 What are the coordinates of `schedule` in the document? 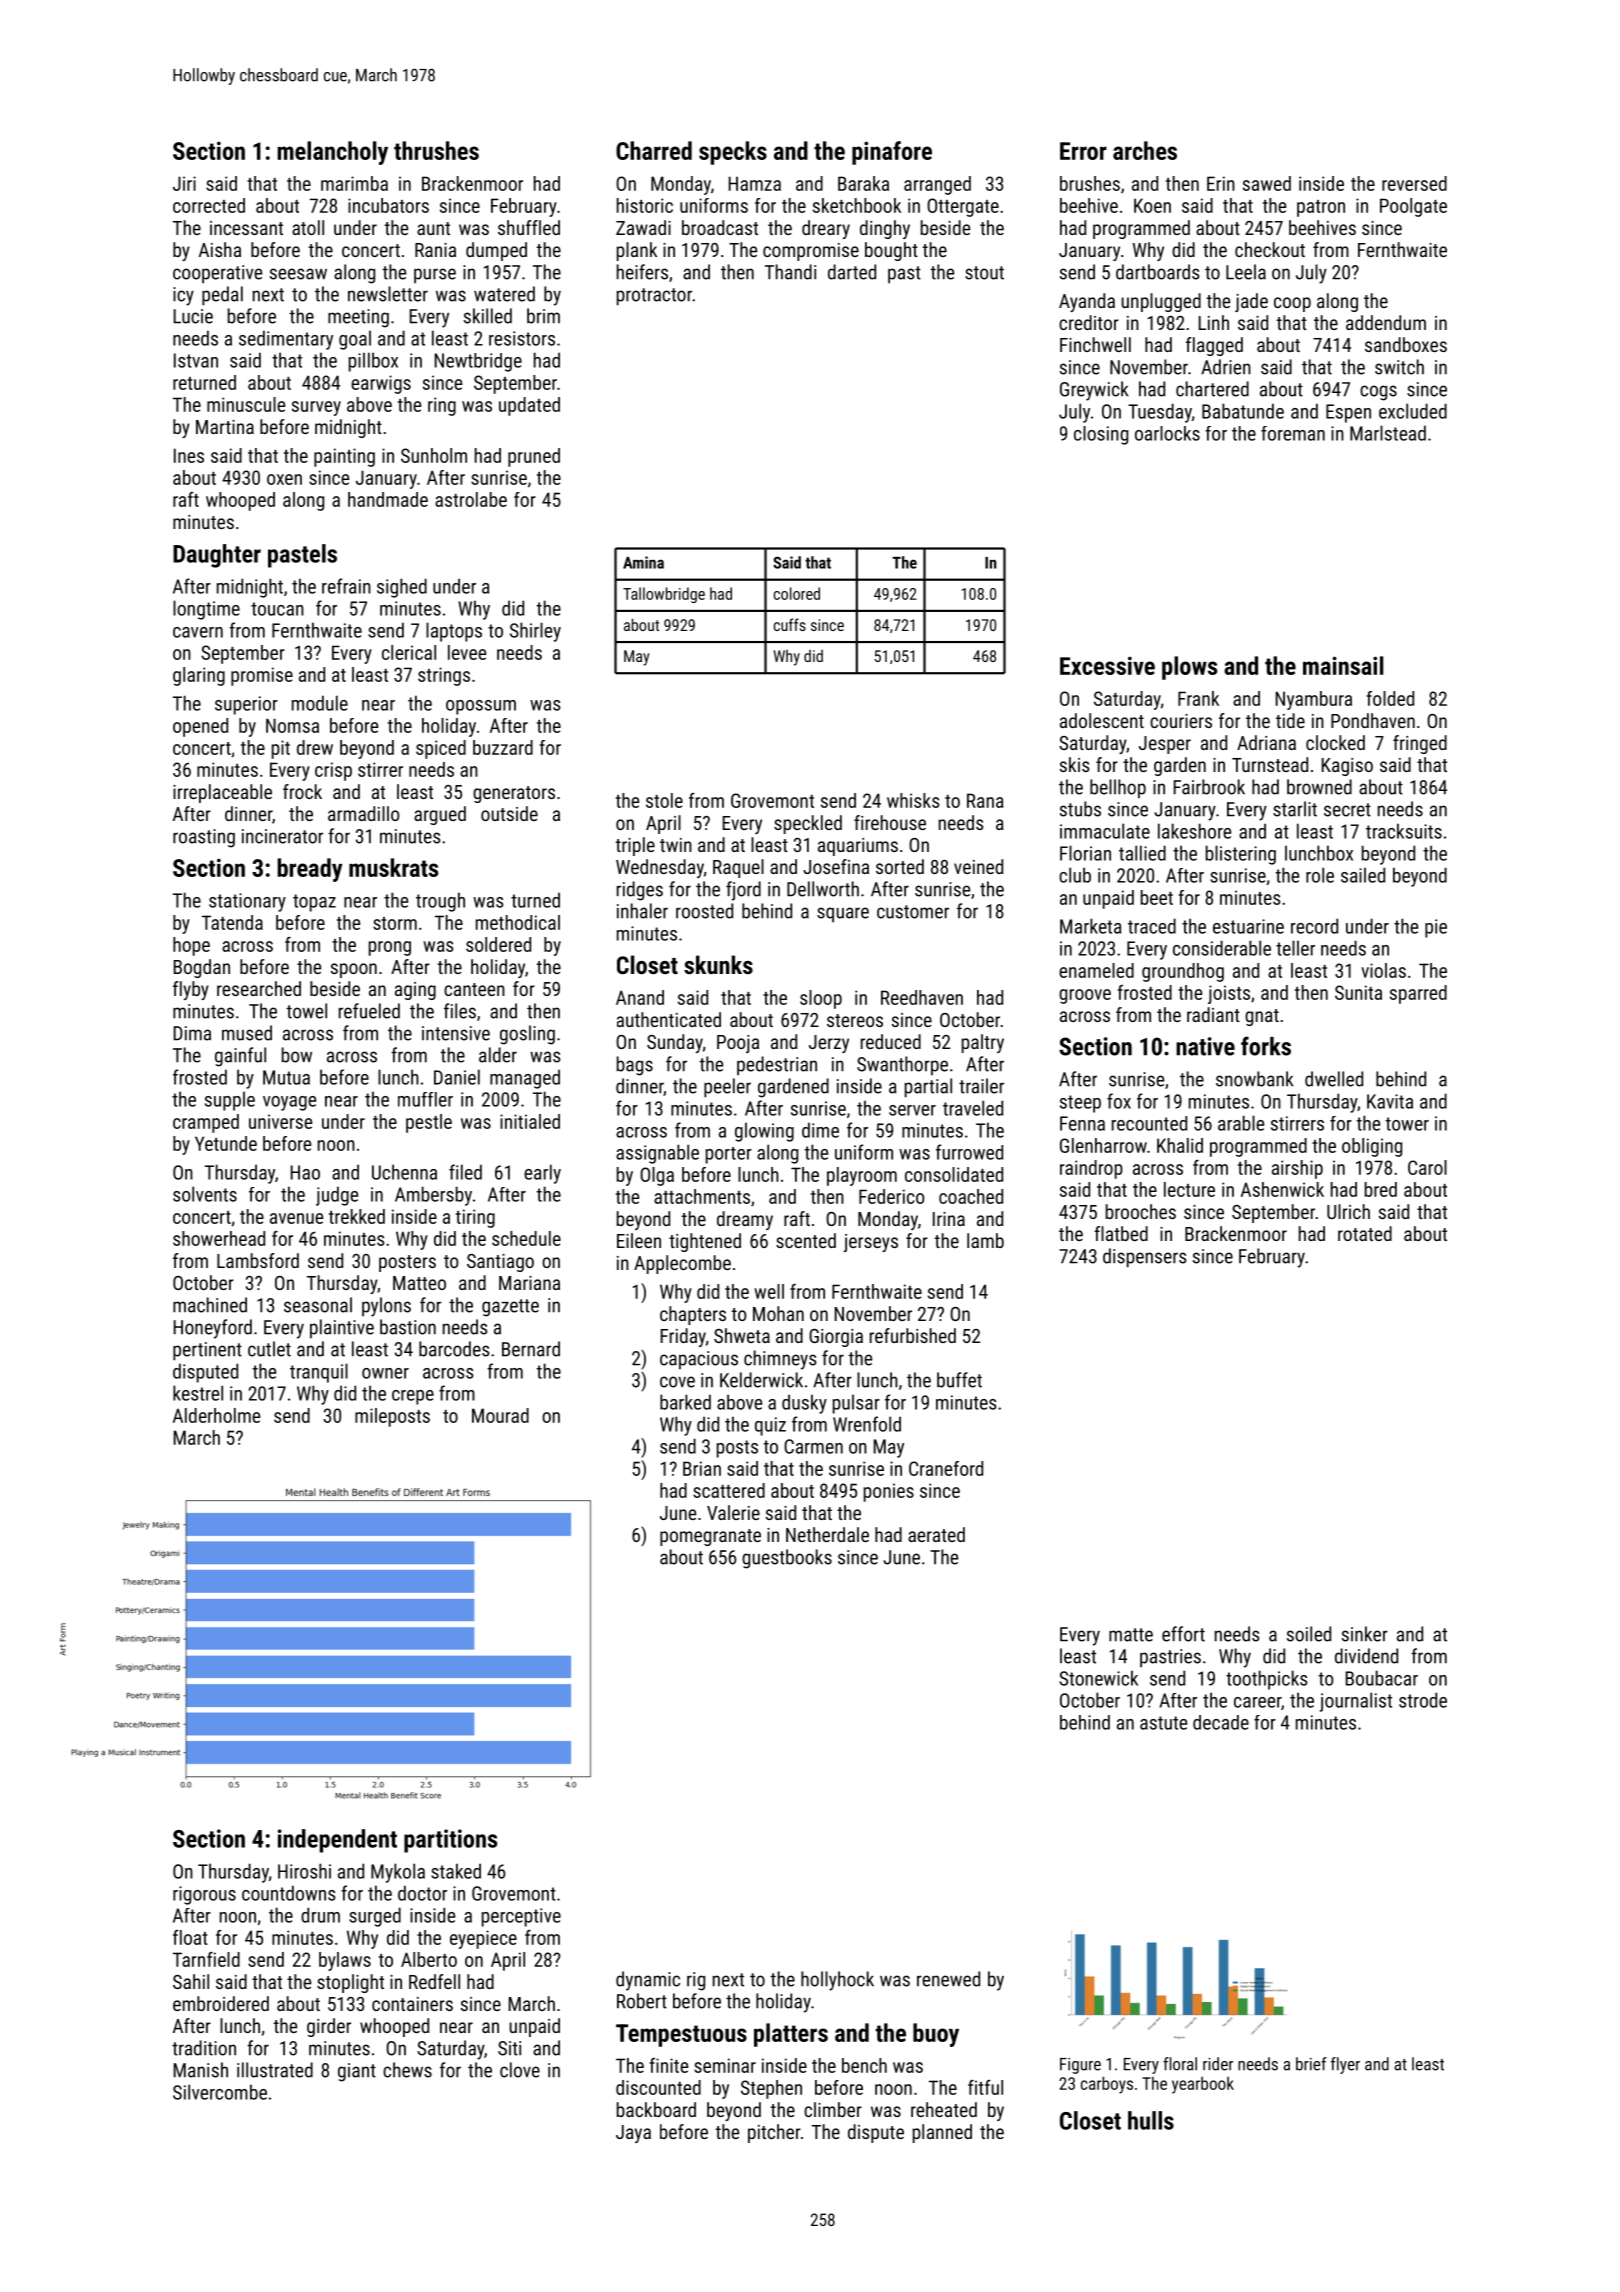 It's located at (526, 1238).
